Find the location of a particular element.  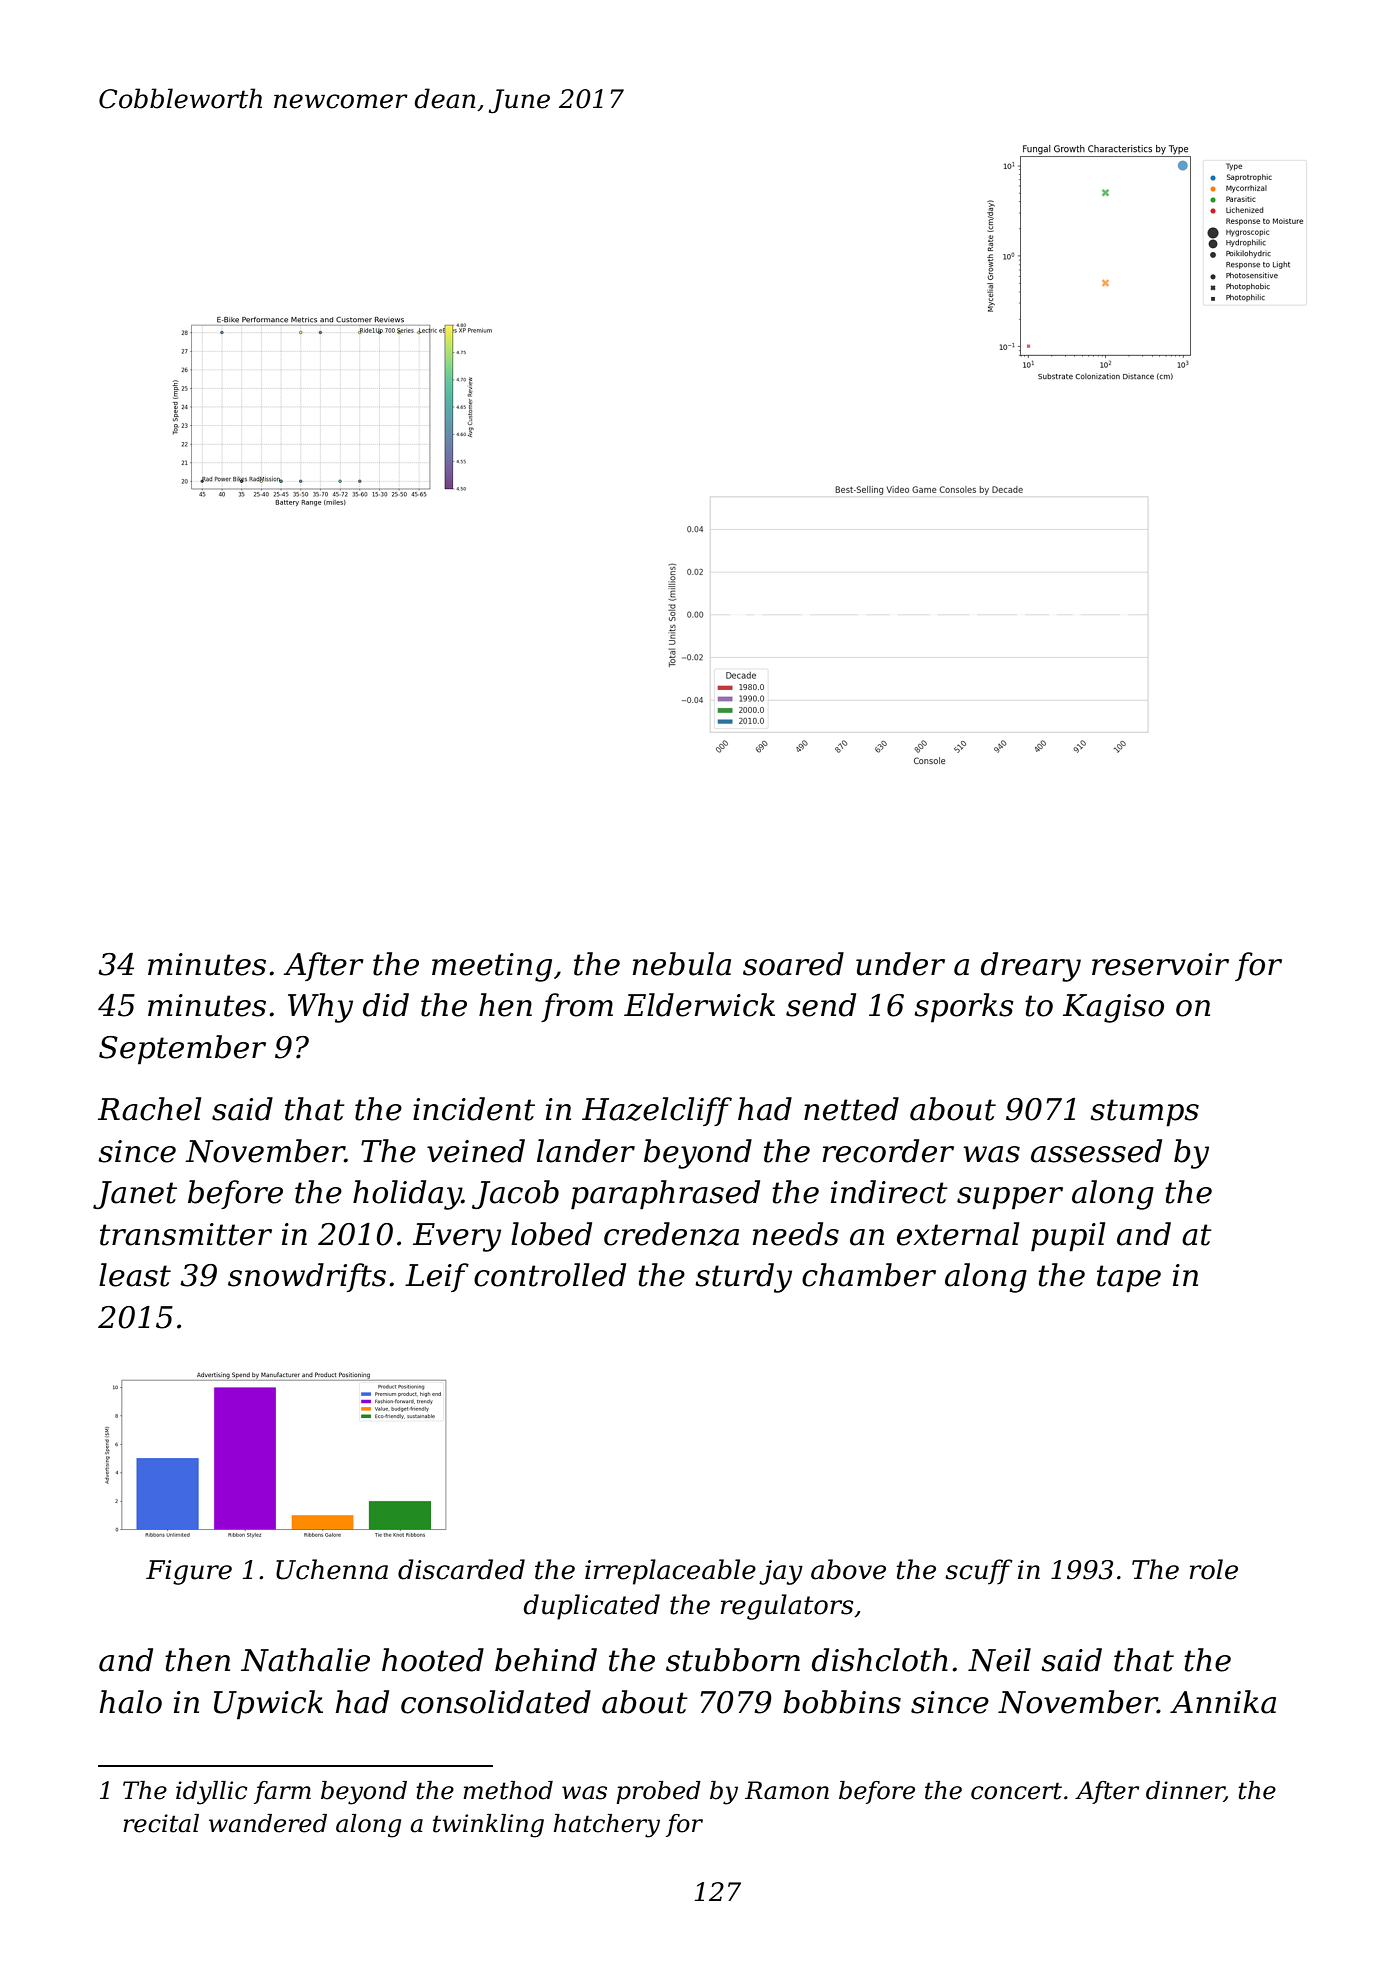

Kagiso is located at coordinates (1113, 1008).
